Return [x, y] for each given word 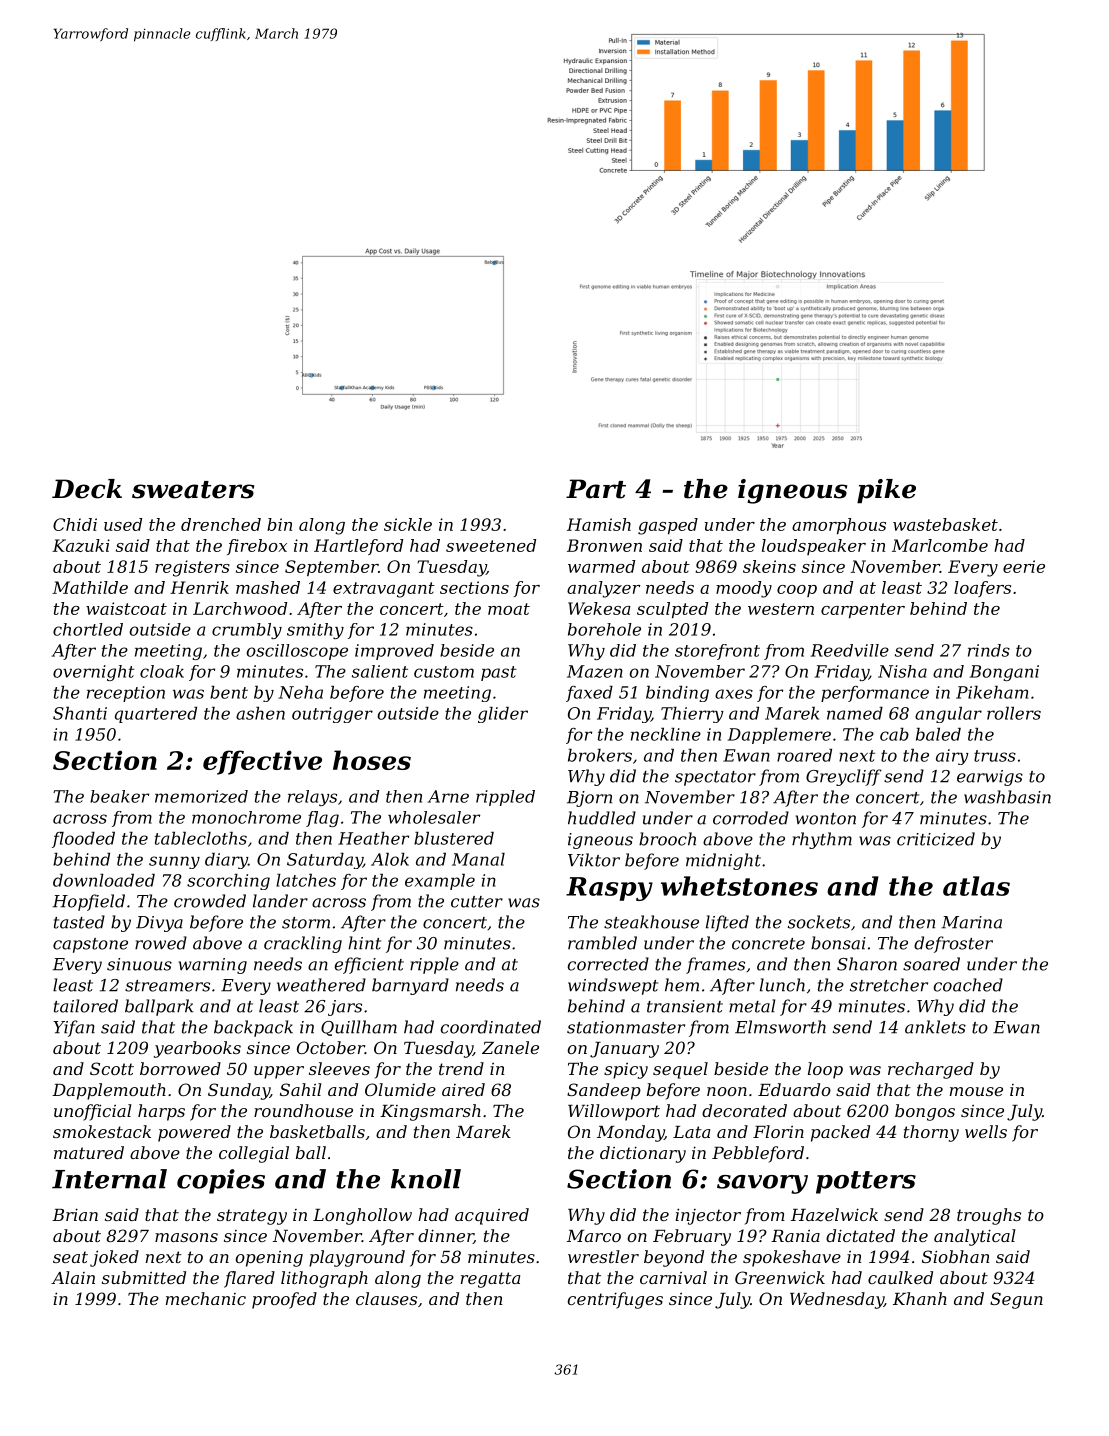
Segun [1016, 1300]
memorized [201, 796]
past [499, 673]
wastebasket [945, 524]
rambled [602, 943]
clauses [386, 1298]
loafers [982, 589]
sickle [408, 524]
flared [249, 1279]
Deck [87, 489]
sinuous [139, 964]
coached [968, 985]
